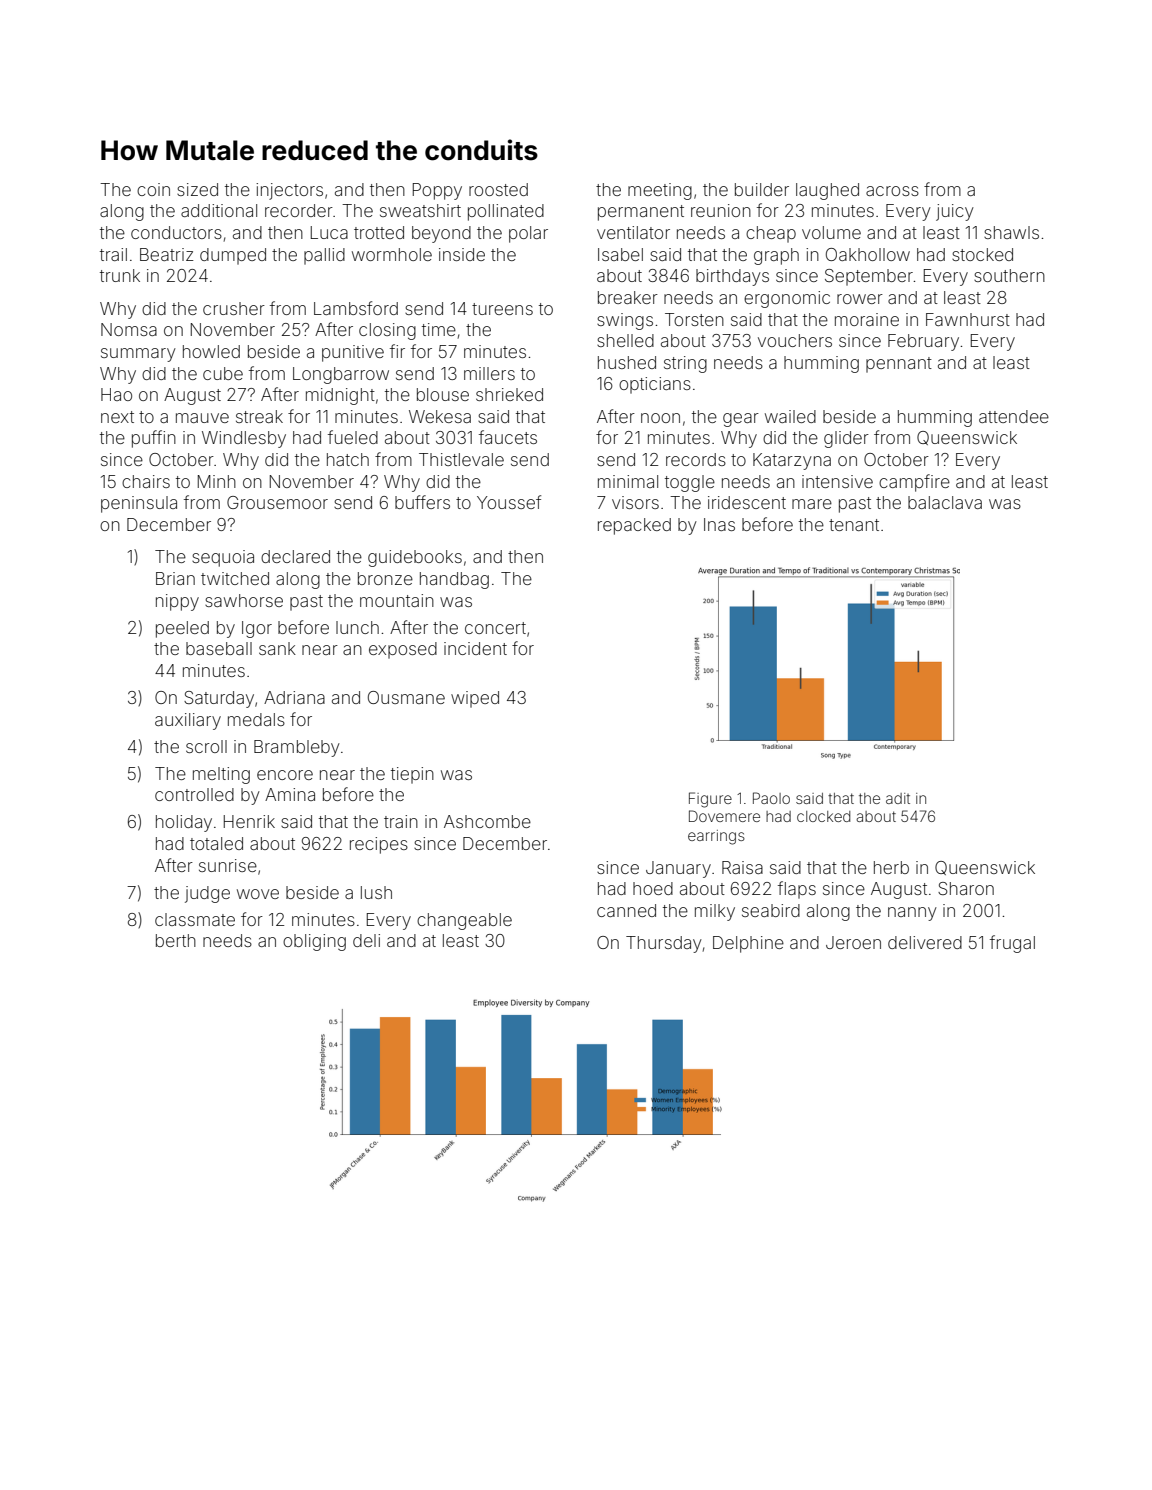  I want to click on clocked, so click(823, 816).
